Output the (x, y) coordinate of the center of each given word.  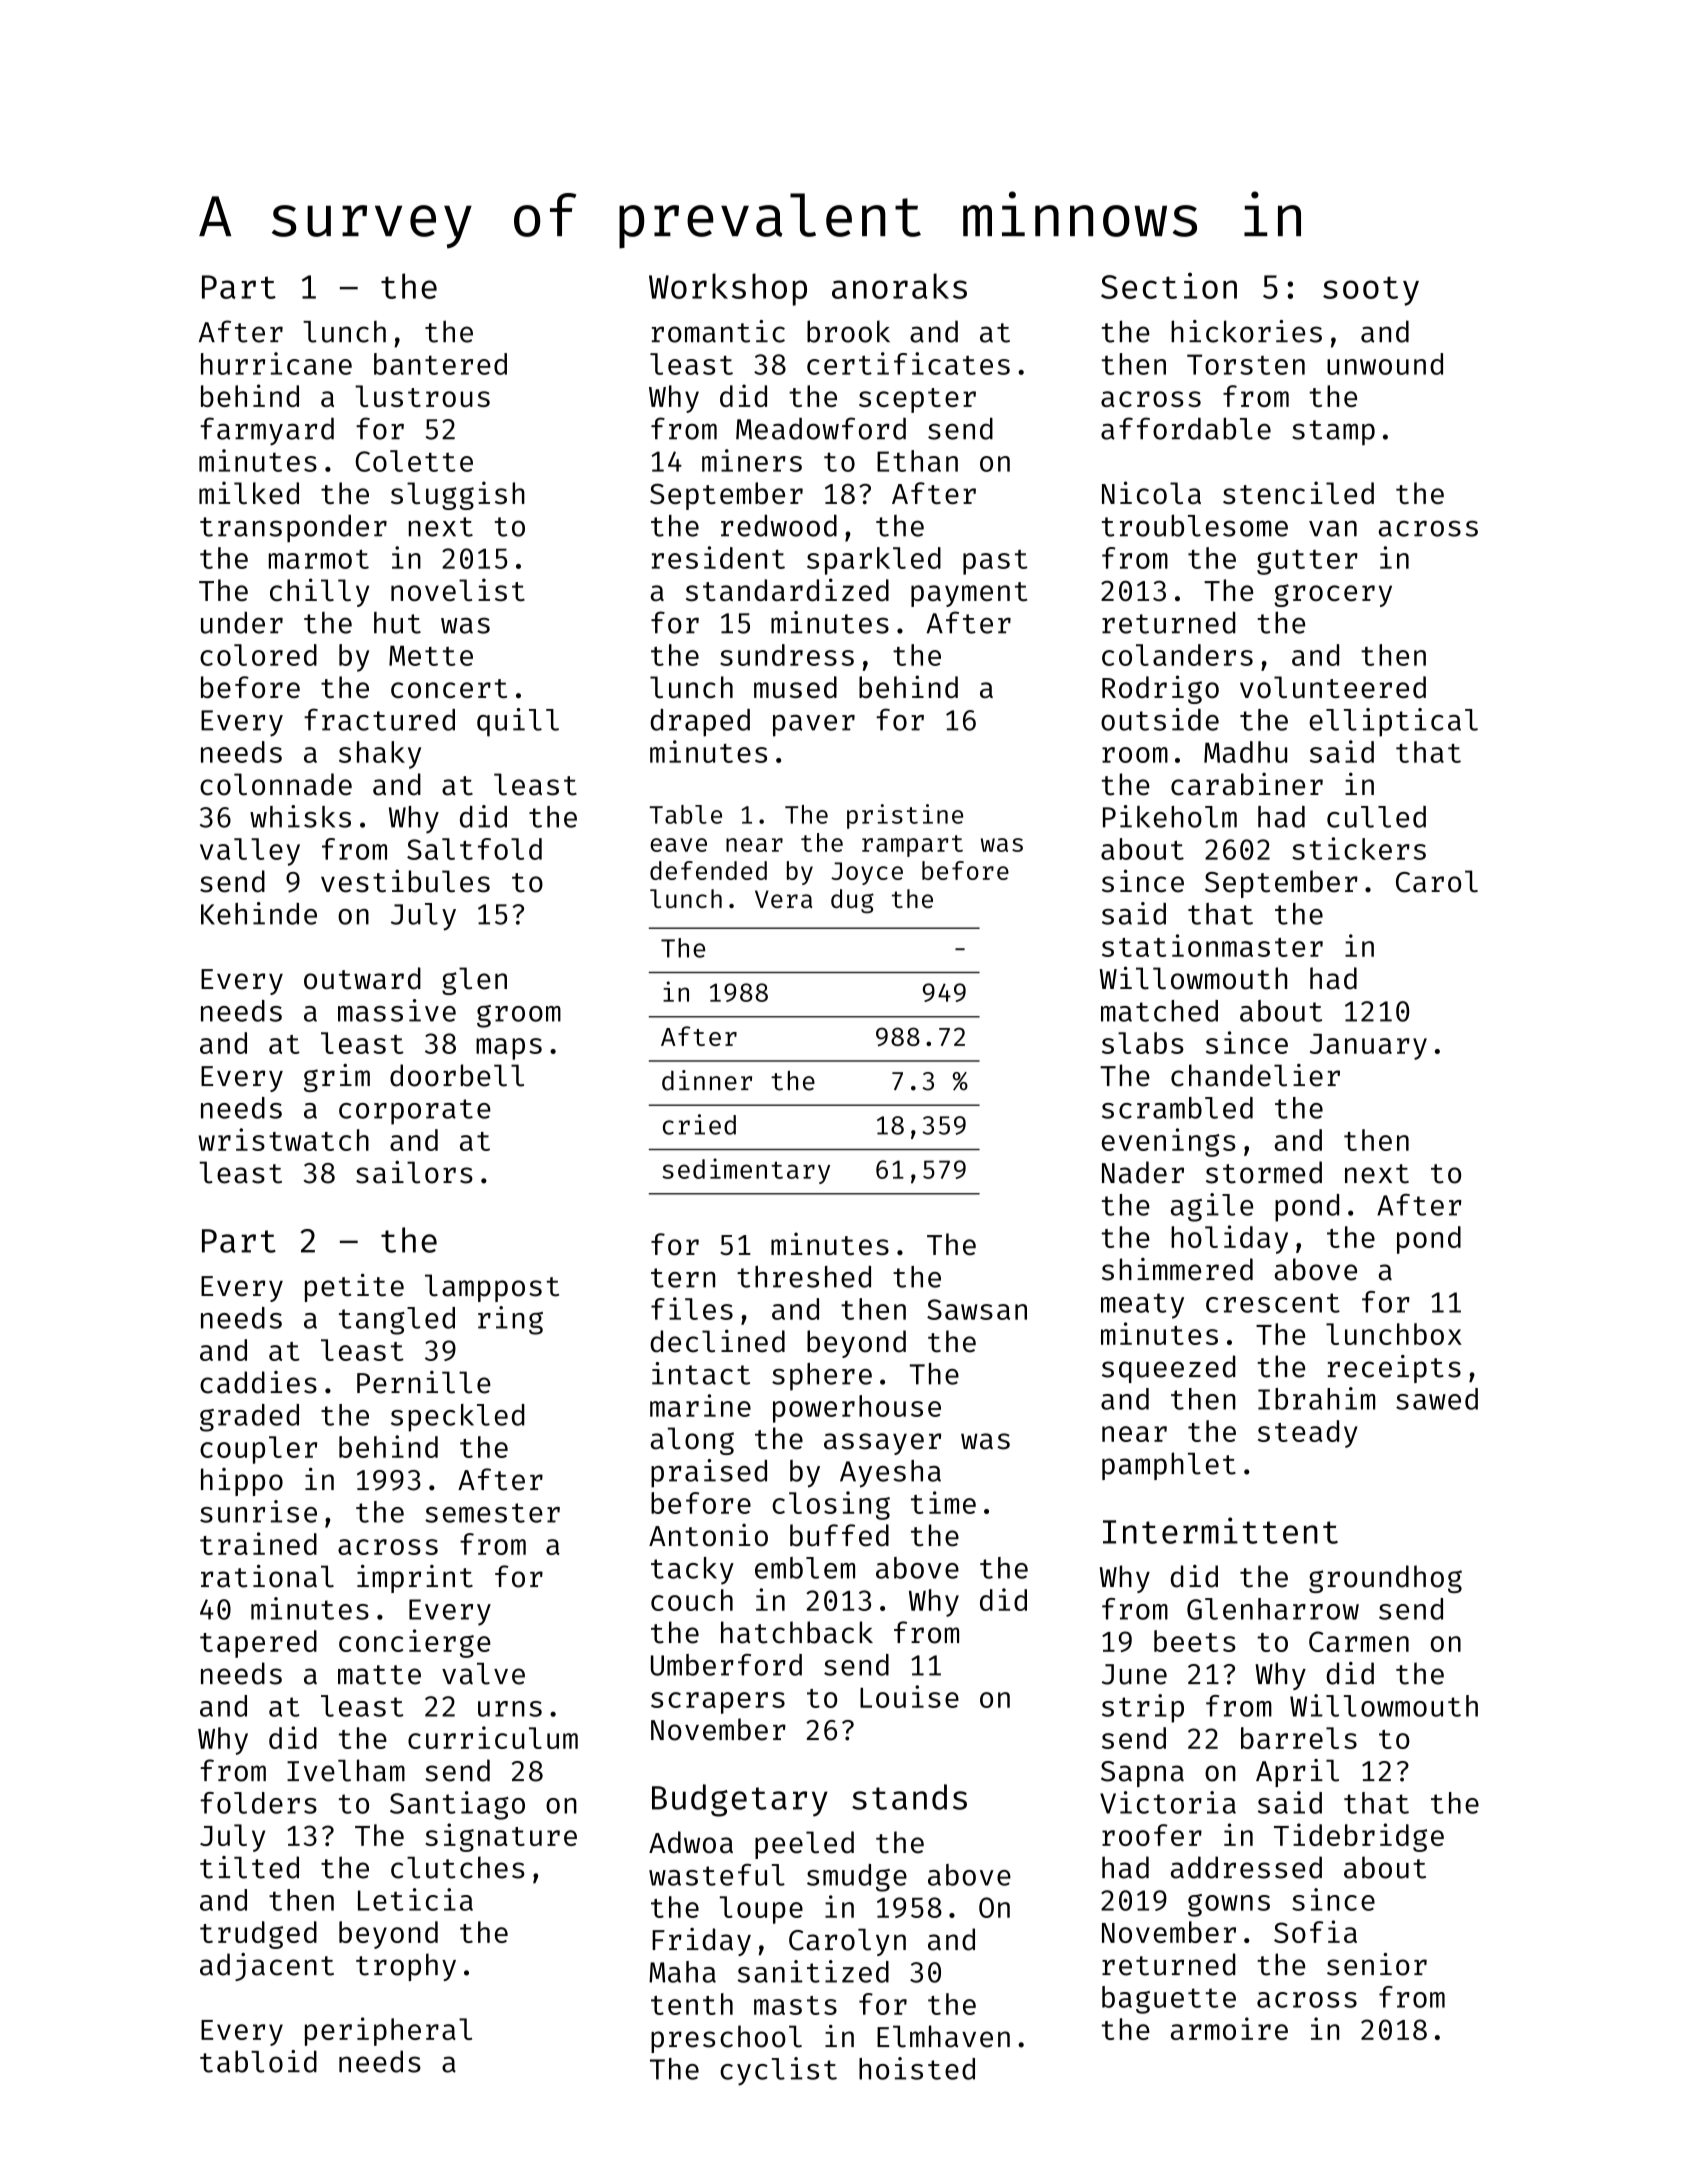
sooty (1371, 291)
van (1333, 528)
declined (717, 1341)
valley (250, 852)
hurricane (276, 363)
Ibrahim (1316, 1398)
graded (249, 1418)
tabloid (258, 2061)
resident (718, 557)
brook (848, 331)
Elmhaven (943, 2036)
